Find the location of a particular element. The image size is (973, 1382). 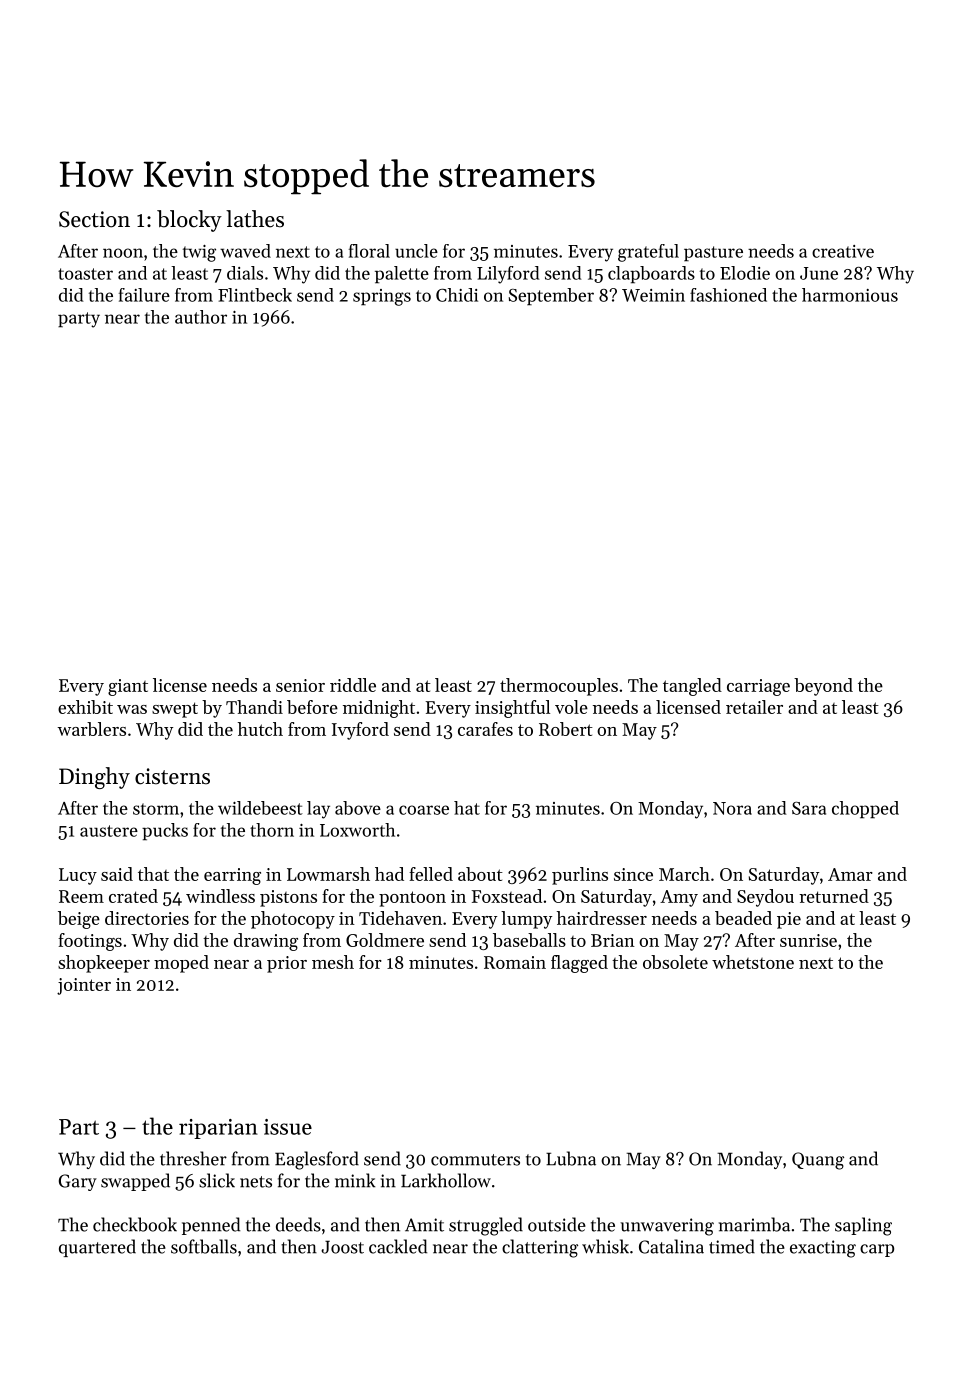

Tidehaven is located at coordinates (400, 918).
